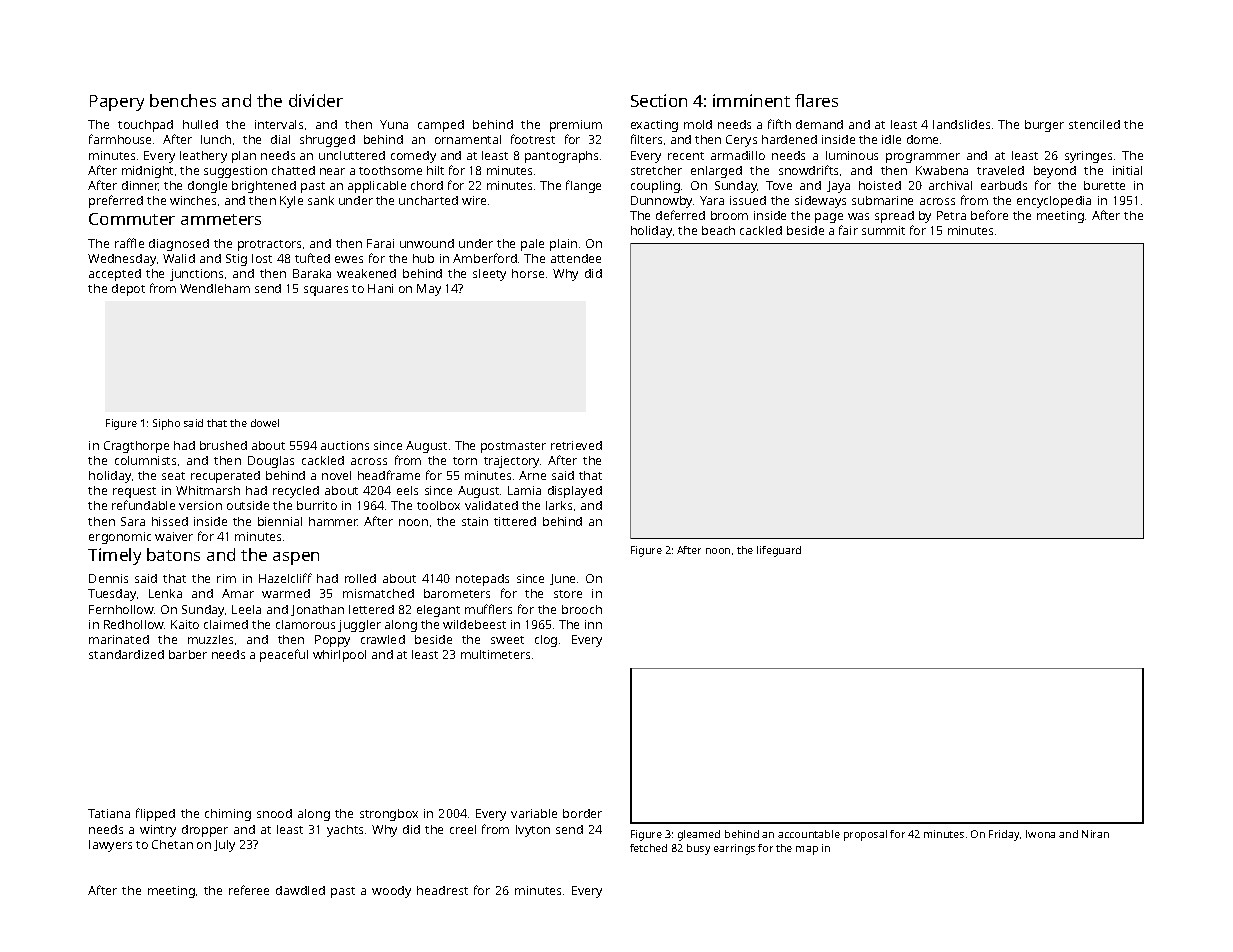  Describe the element at coordinates (274, 813) in the screenshot. I see `snood` at that location.
